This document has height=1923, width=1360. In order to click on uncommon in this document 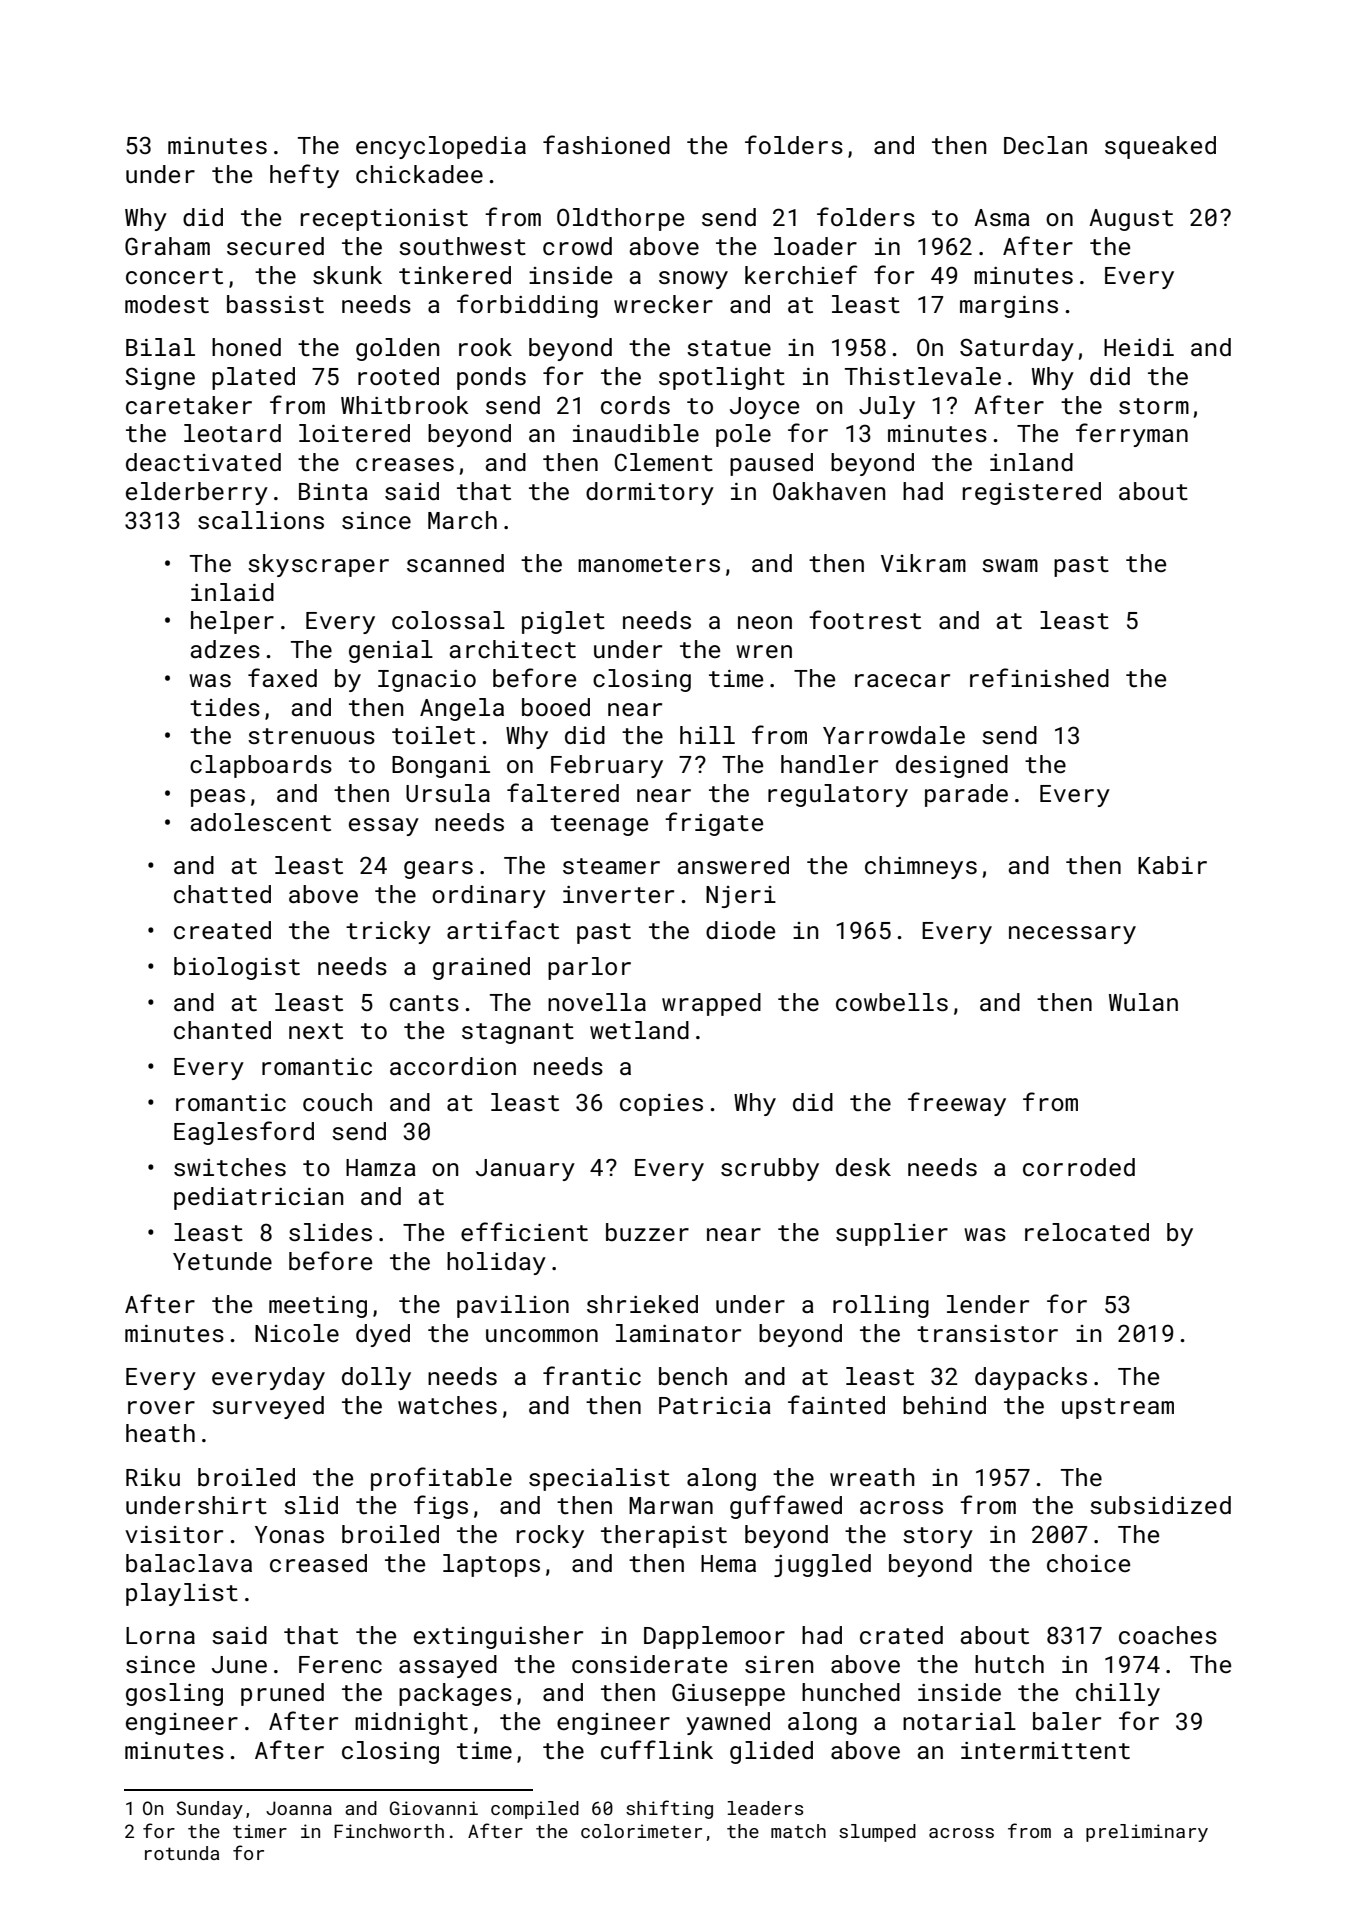, I will do `click(542, 1335)`.
